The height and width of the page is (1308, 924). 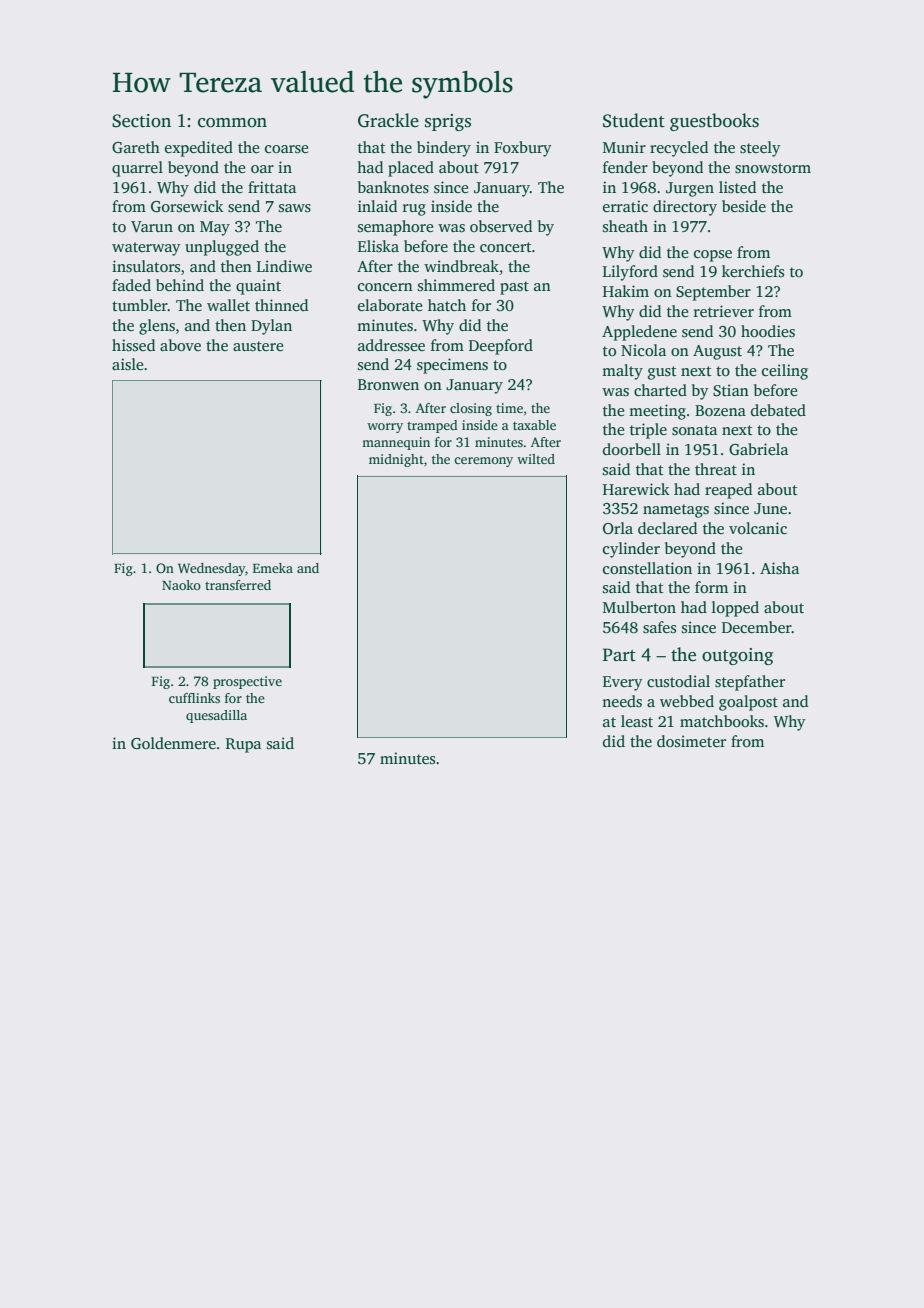 I want to click on needs, so click(x=622, y=701).
